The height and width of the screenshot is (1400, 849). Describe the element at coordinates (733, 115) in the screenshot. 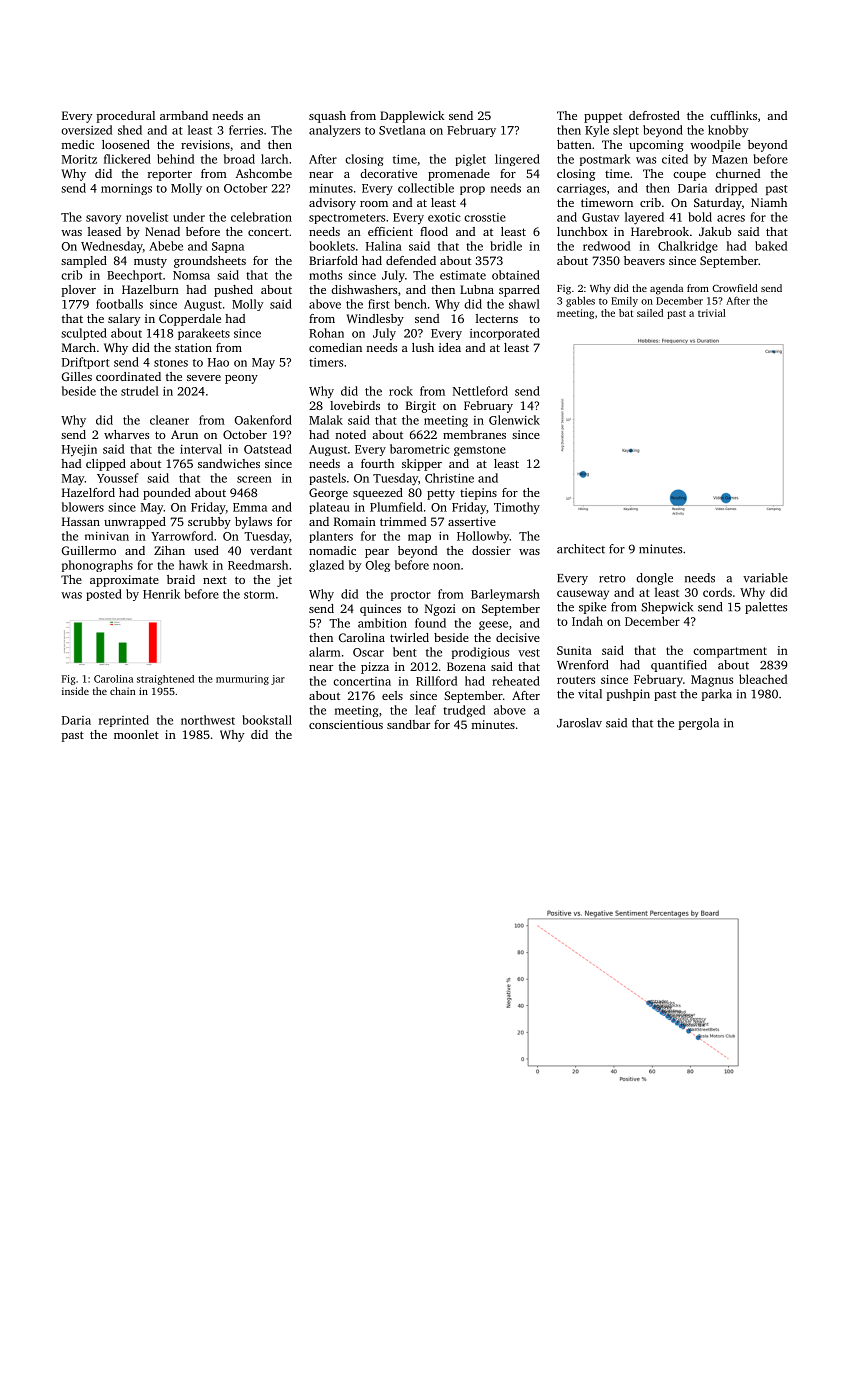

I see `cufflinks` at that location.
